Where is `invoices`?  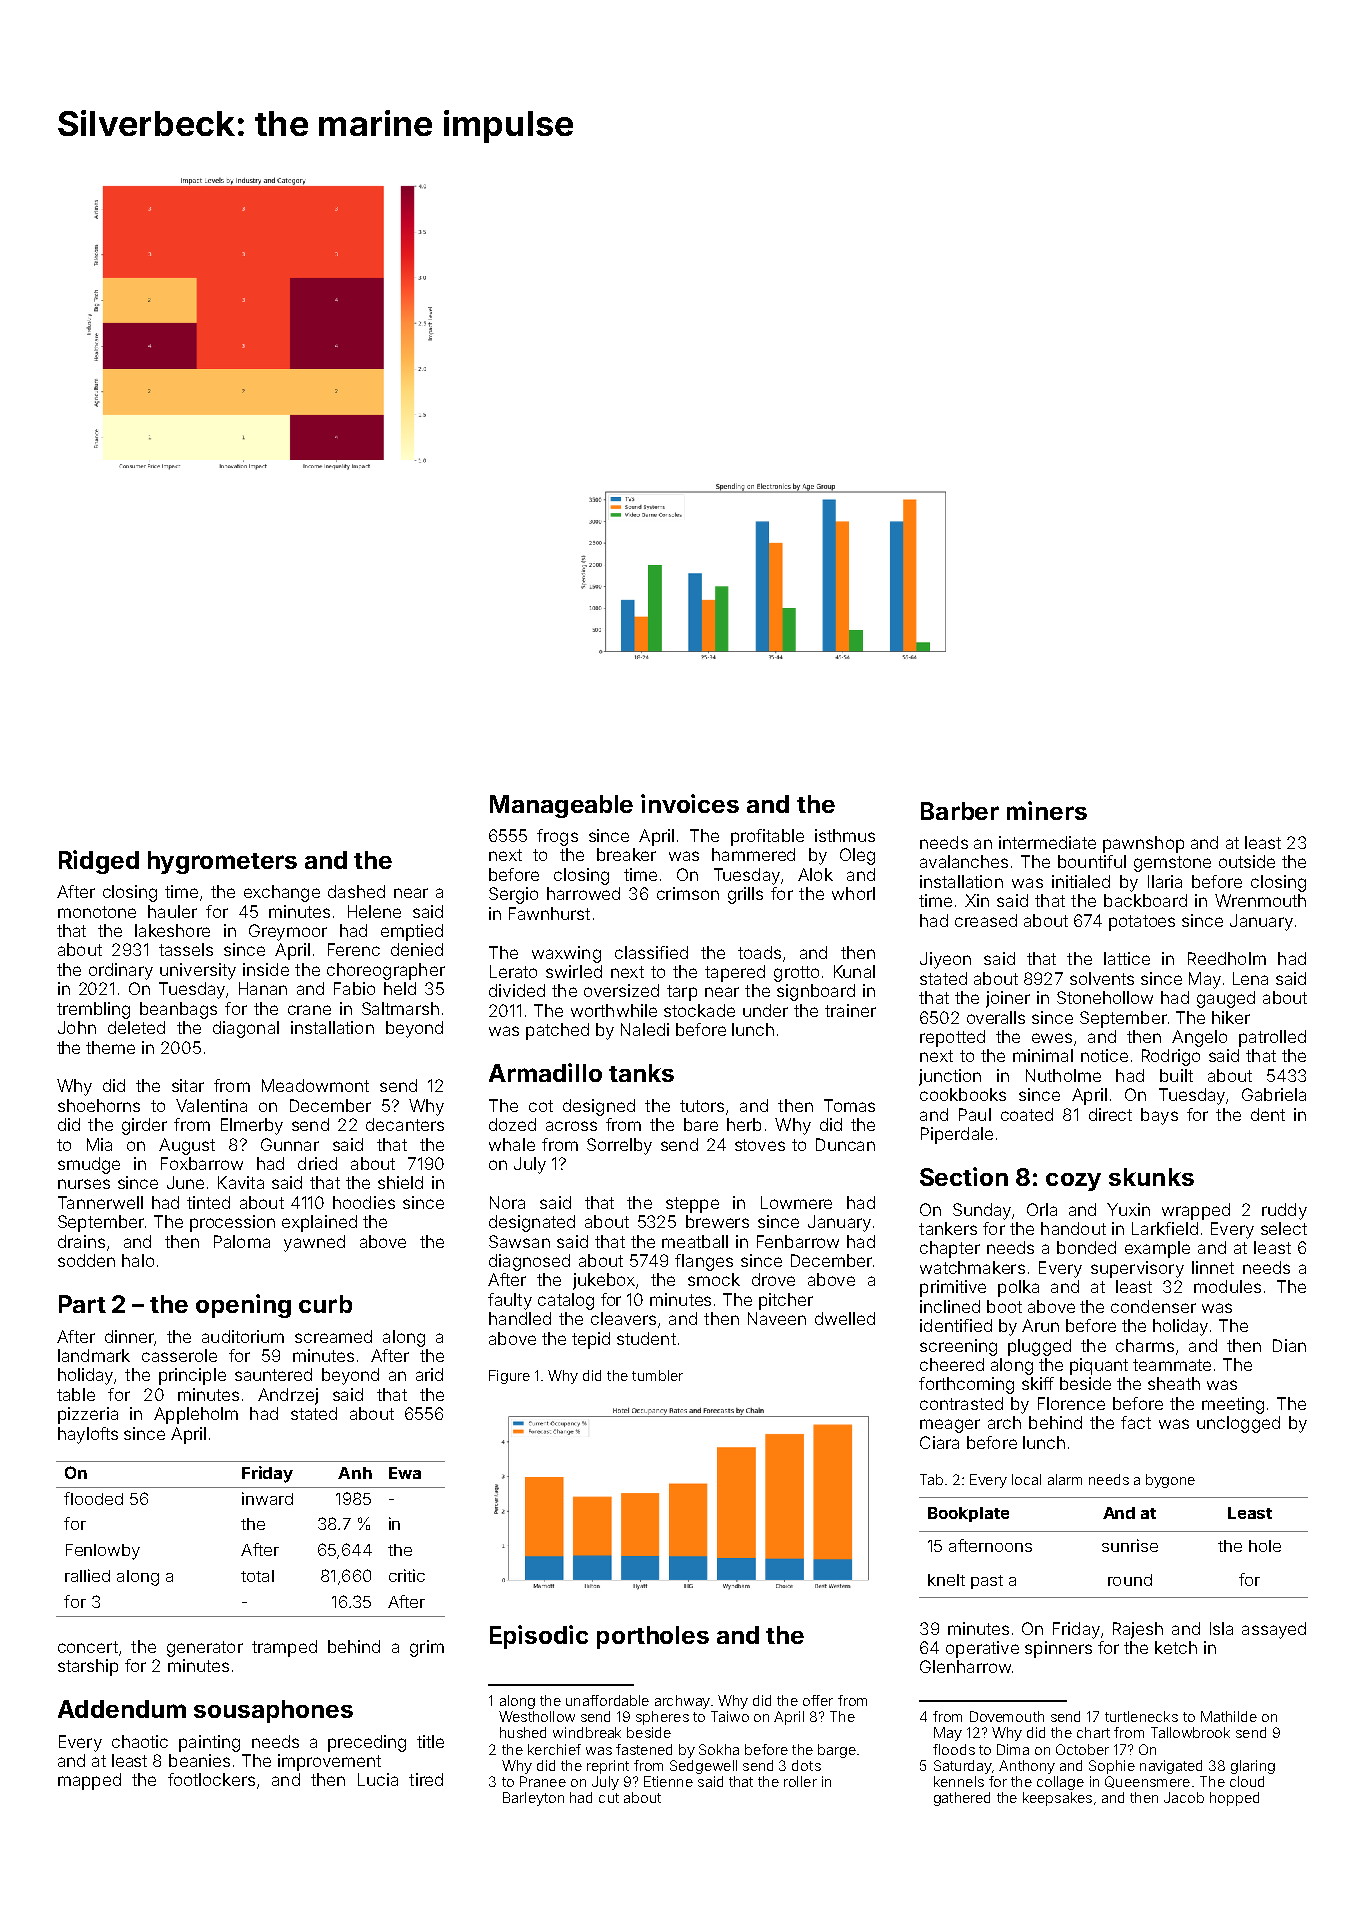
invoices is located at coordinates (690, 803).
